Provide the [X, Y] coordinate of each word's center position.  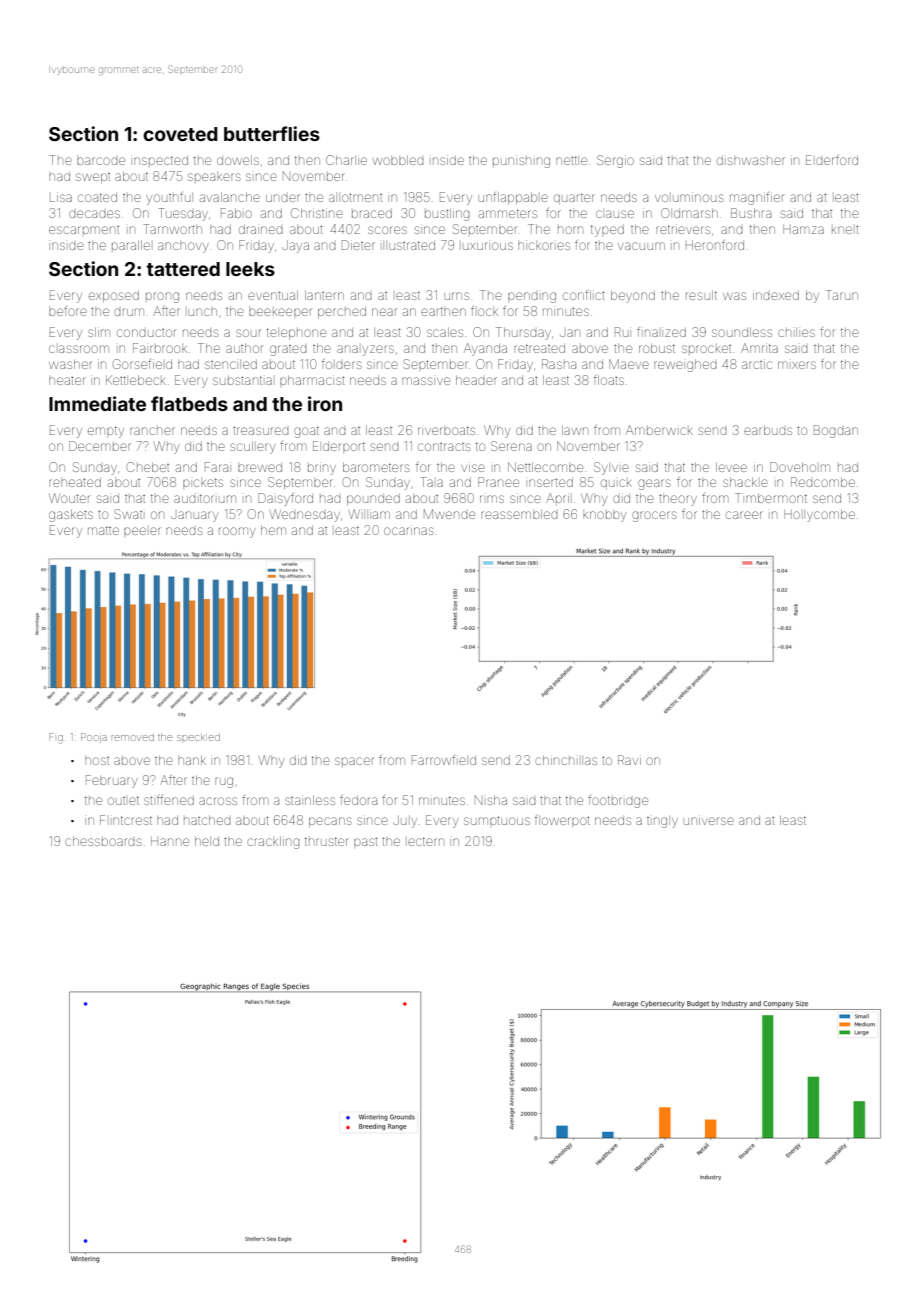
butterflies [272, 133]
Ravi [629, 760]
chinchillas [566, 760]
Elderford [832, 160]
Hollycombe [819, 515]
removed [133, 738]
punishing [521, 162]
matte [103, 530]
